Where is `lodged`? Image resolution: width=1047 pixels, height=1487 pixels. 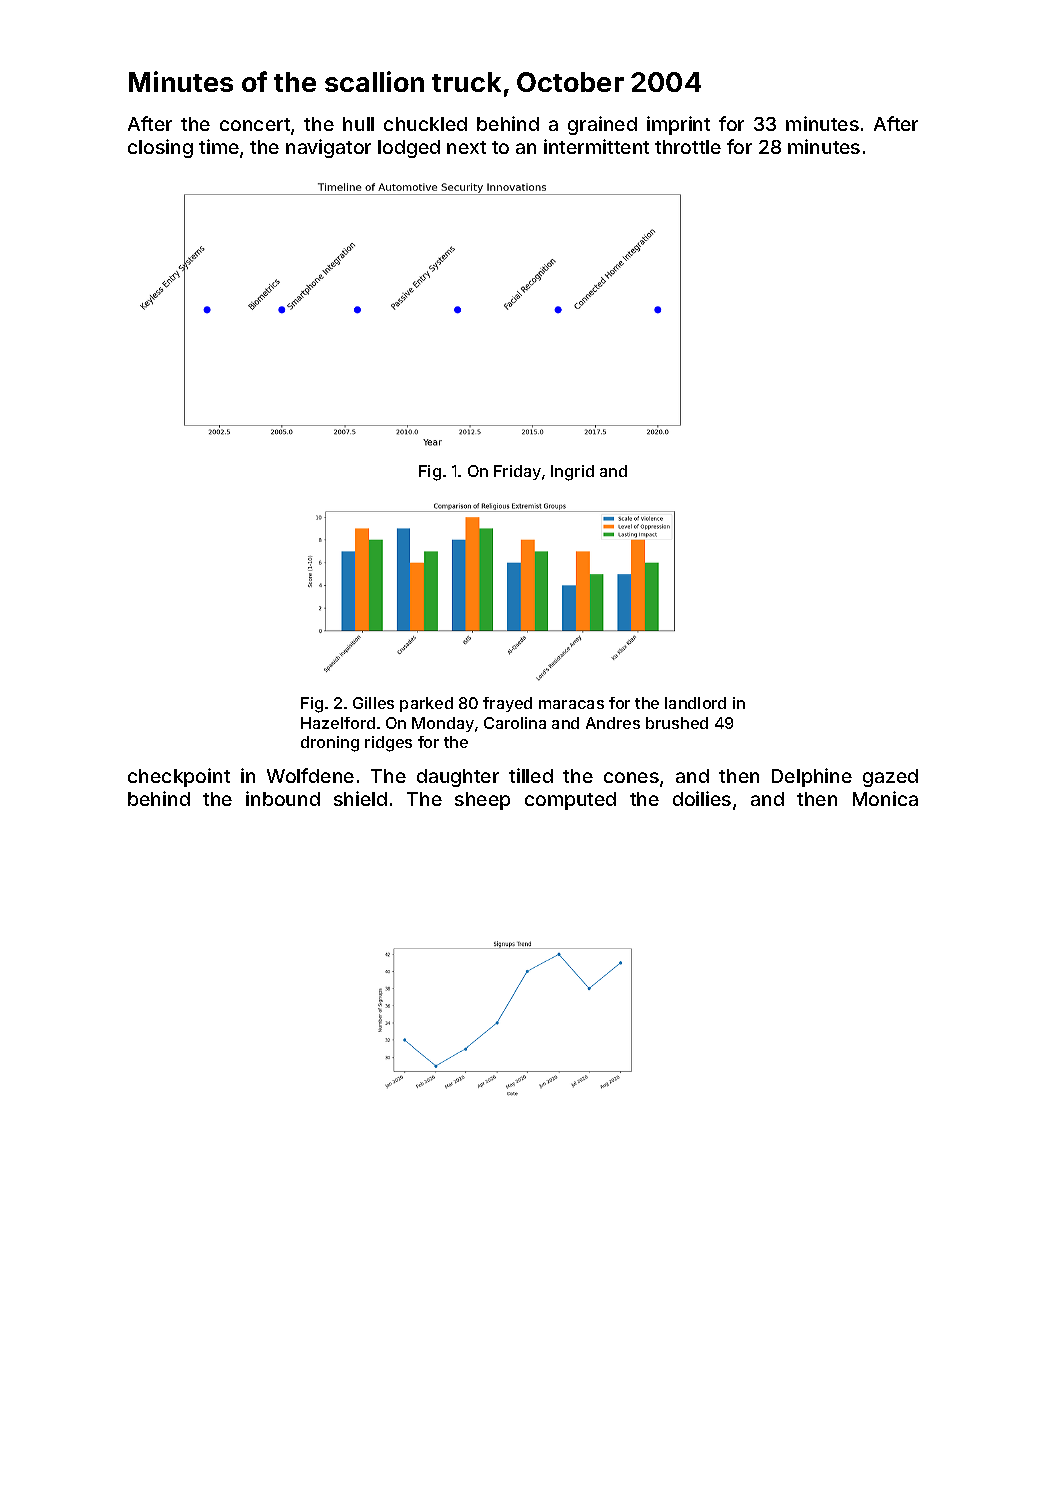 lodged is located at coordinates (409, 149).
